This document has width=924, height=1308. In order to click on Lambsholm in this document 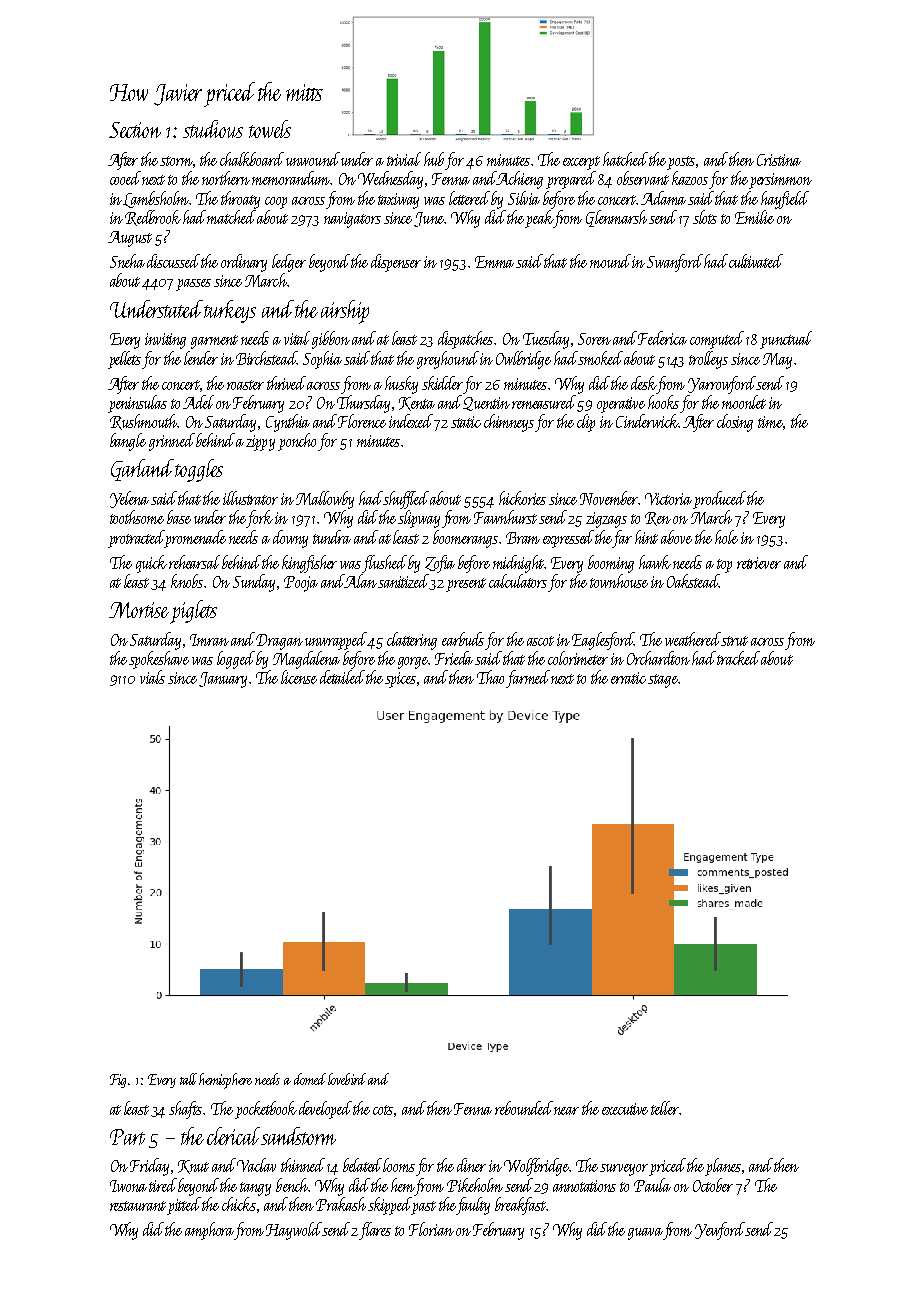, I will do `click(156, 199)`.
